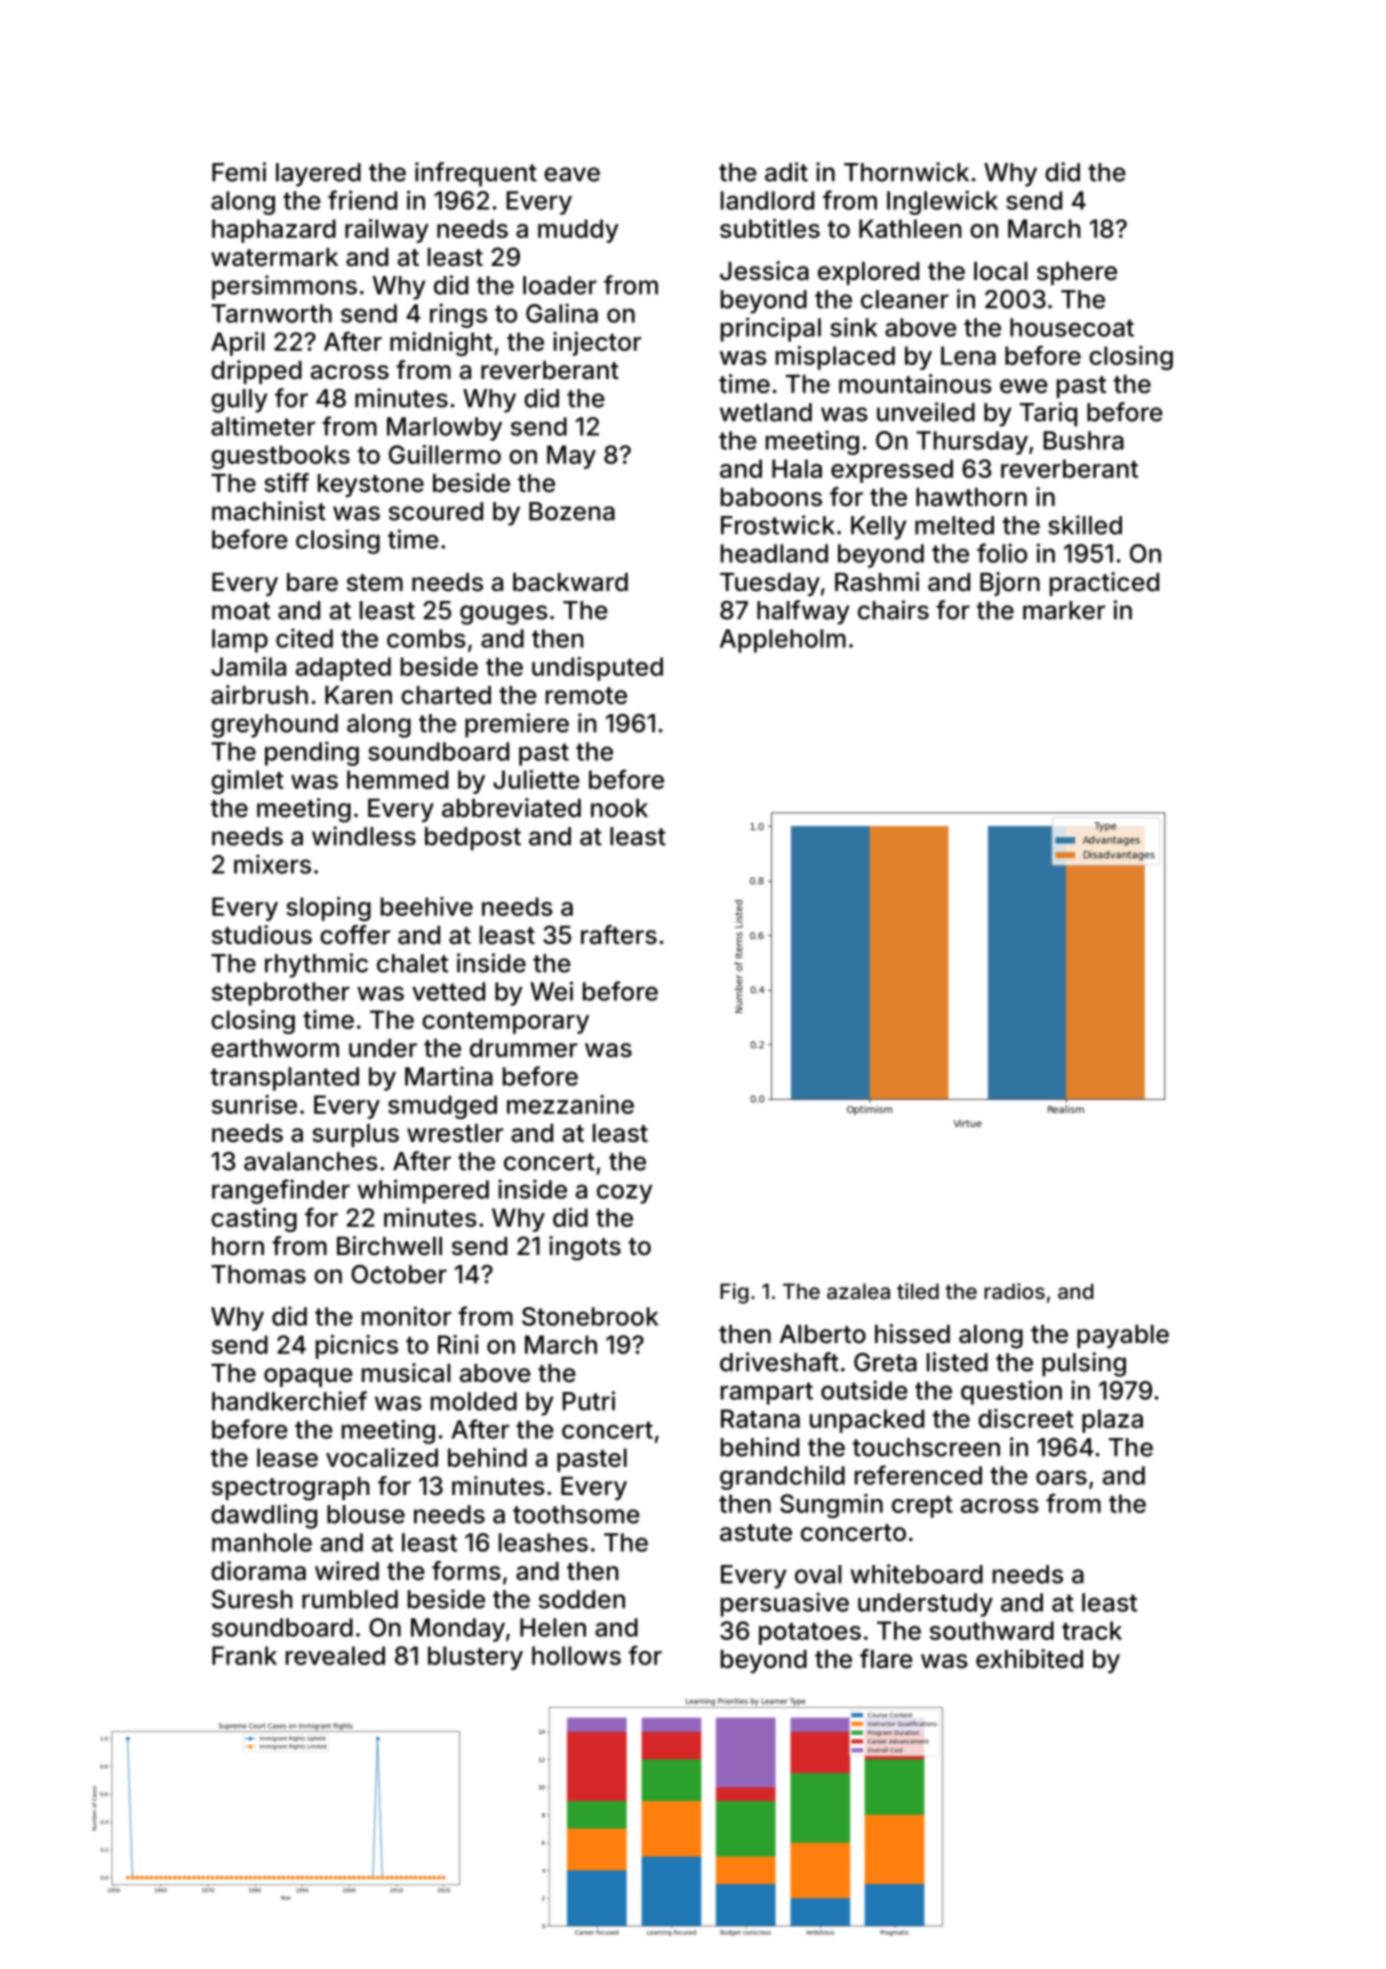 The width and height of the screenshot is (1386, 1969). What do you see at coordinates (551, 991) in the screenshot?
I see `Wei` at bounding box center [551, 991].
